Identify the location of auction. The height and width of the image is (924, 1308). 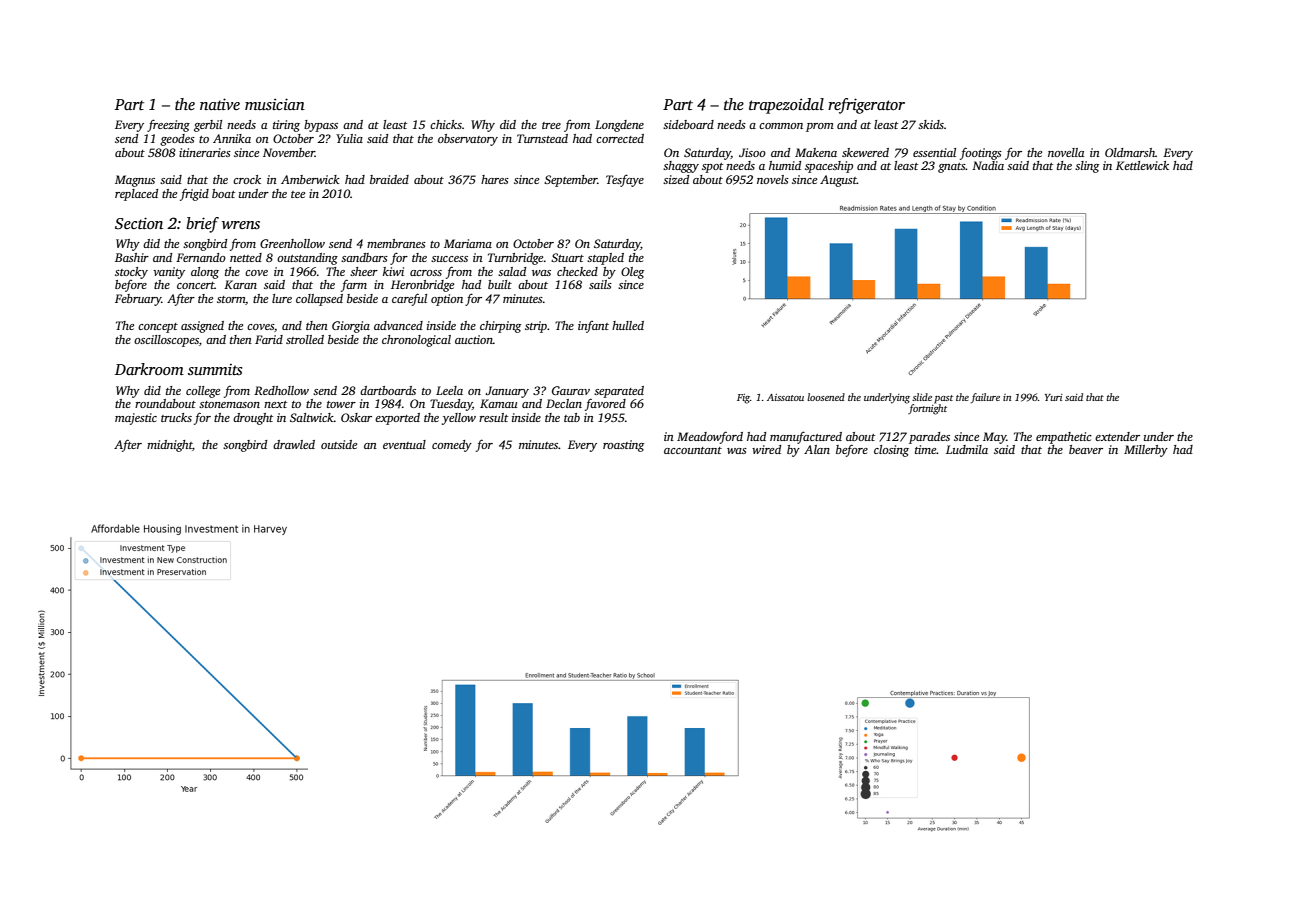
(474, 339).
